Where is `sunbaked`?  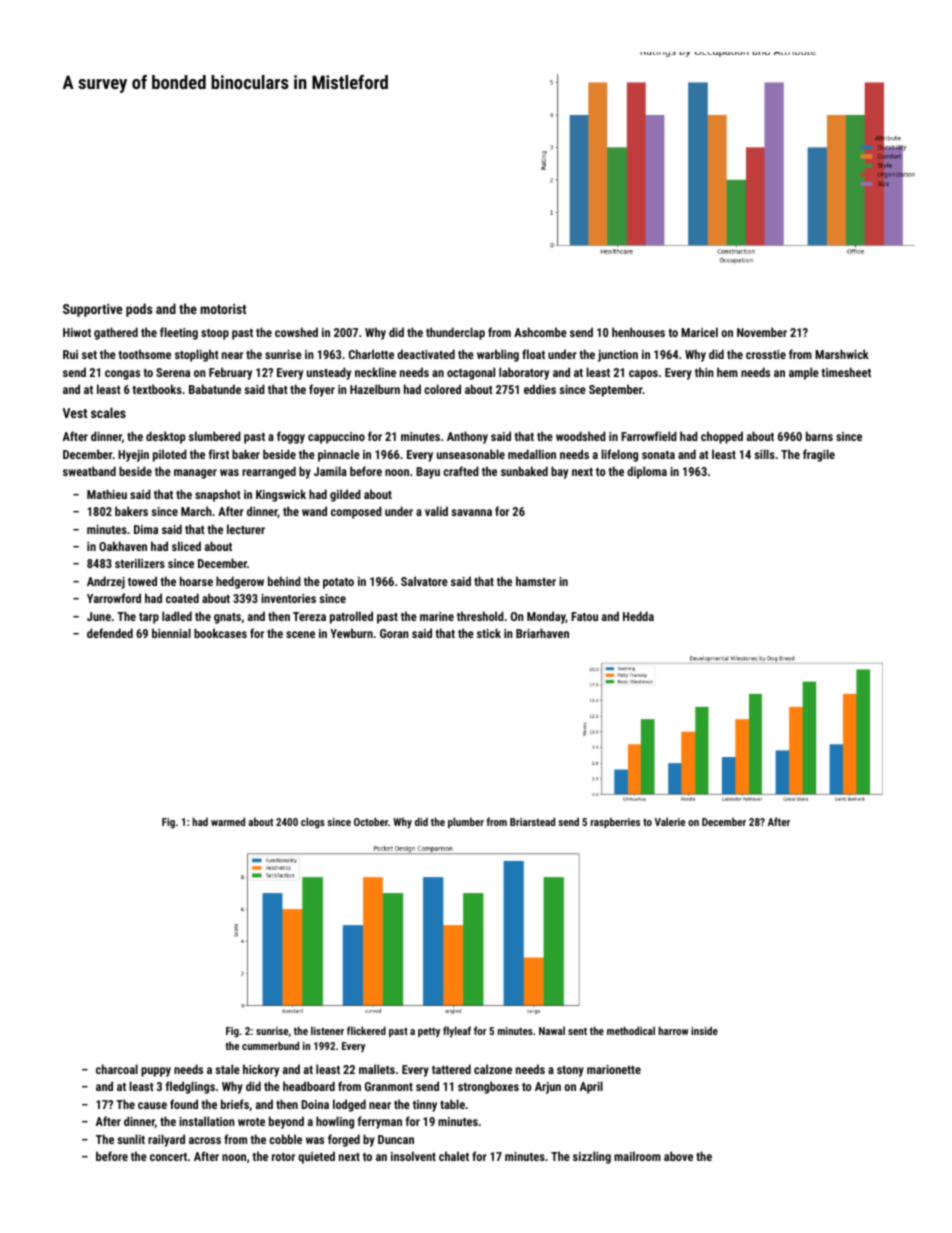 sunbaked is located at coordinates (524, 471).
